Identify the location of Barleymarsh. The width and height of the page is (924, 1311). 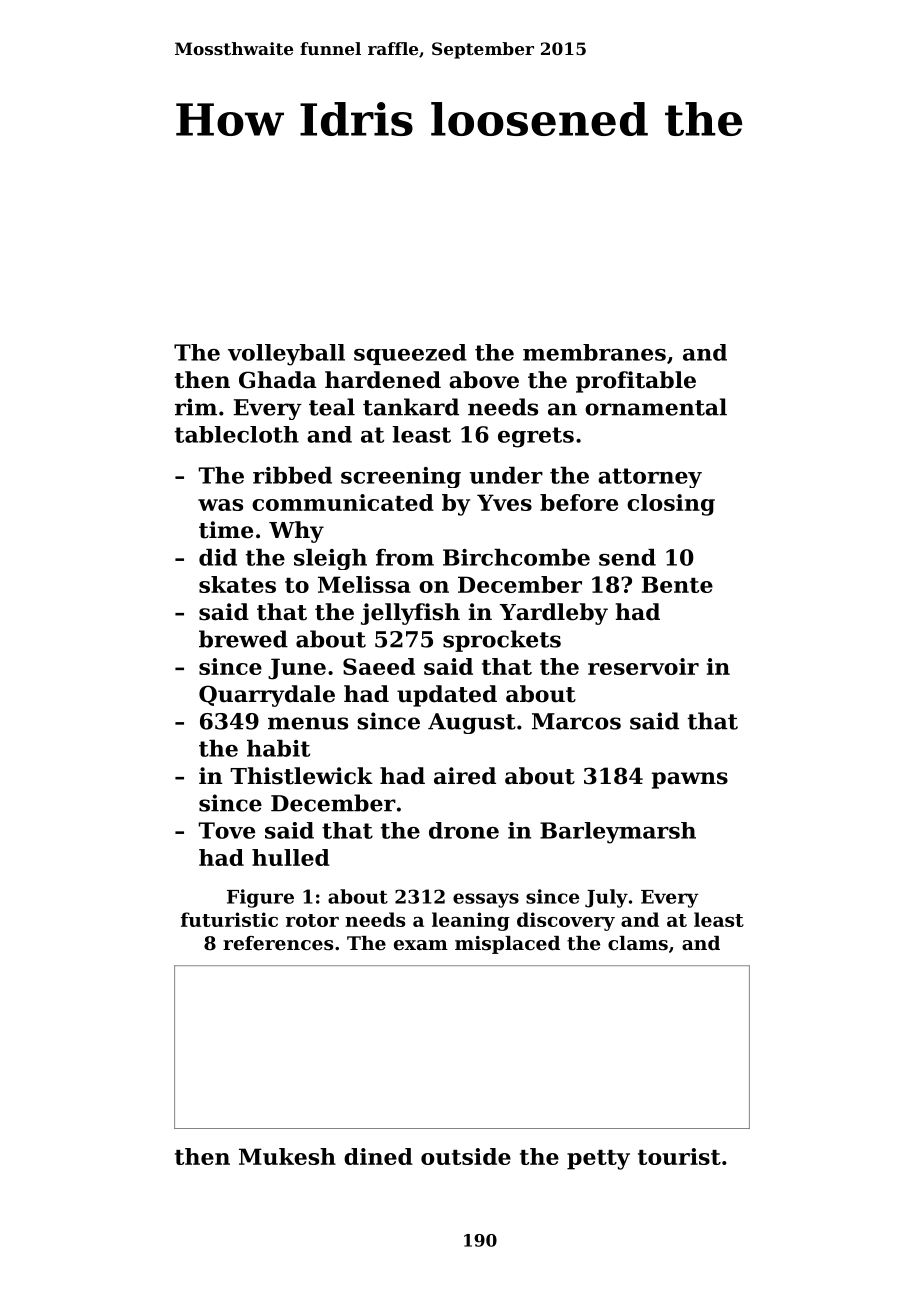
(618, 833).
